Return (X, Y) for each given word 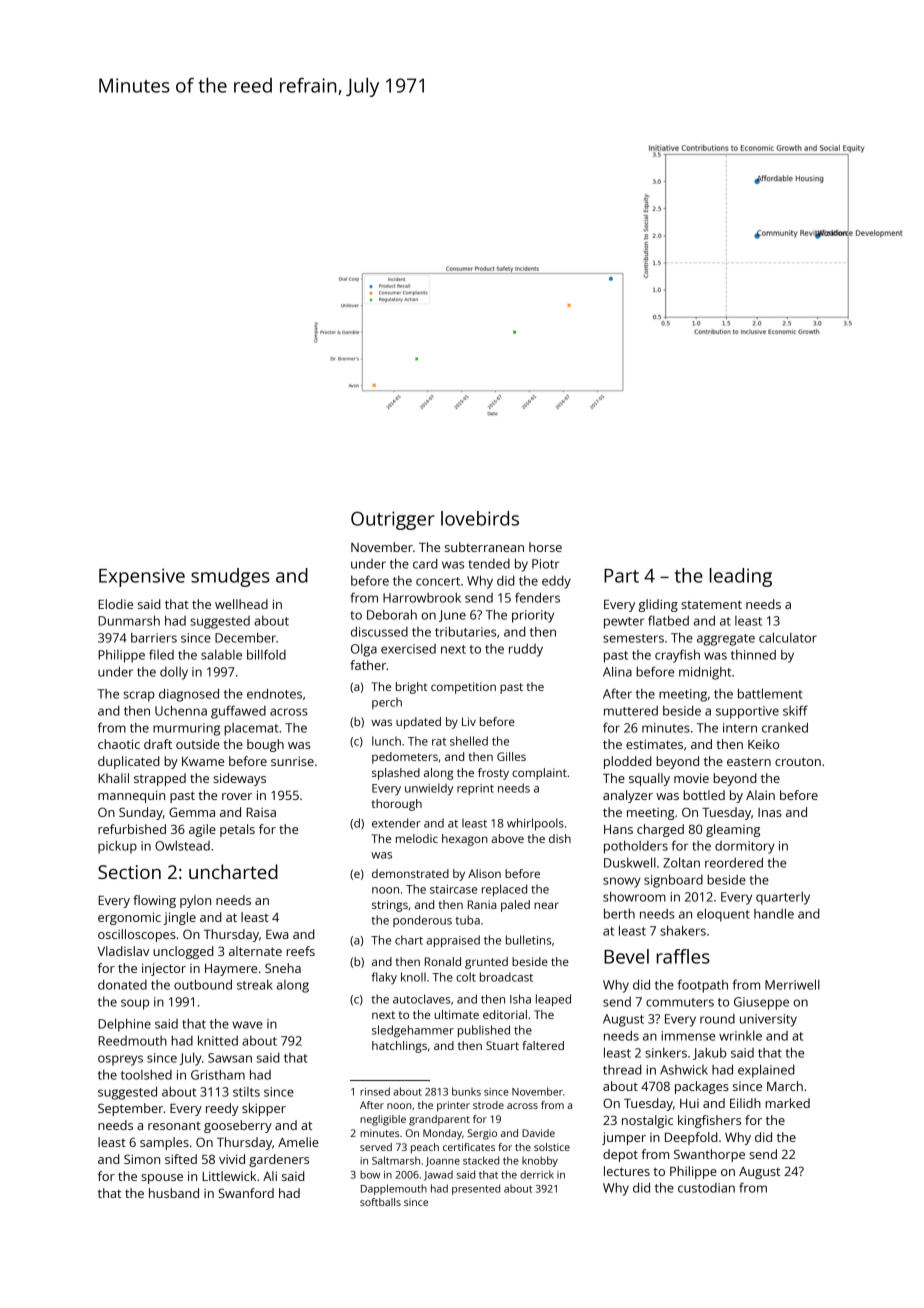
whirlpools (535, 824)
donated (122, 984)
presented (476, 1189)
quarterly (783, 898)
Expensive (142, 577)
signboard (673, 881)
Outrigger (393, 520)
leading (741, 577)
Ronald (443, 961)
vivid (232, 1159)
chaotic (119, 744)
